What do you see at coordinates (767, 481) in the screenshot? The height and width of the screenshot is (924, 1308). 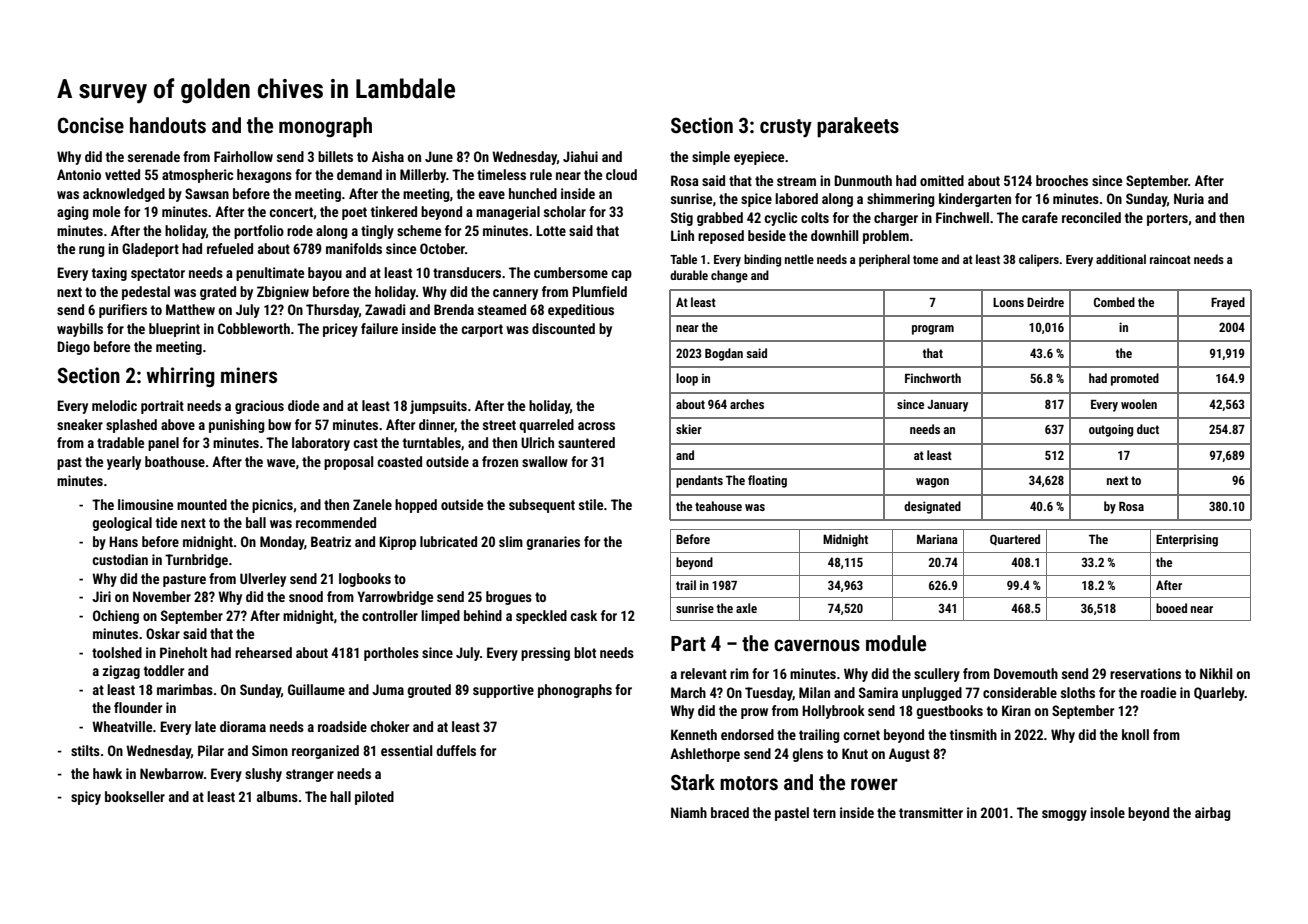 I see `floating` at bounding box center [767, 481].
